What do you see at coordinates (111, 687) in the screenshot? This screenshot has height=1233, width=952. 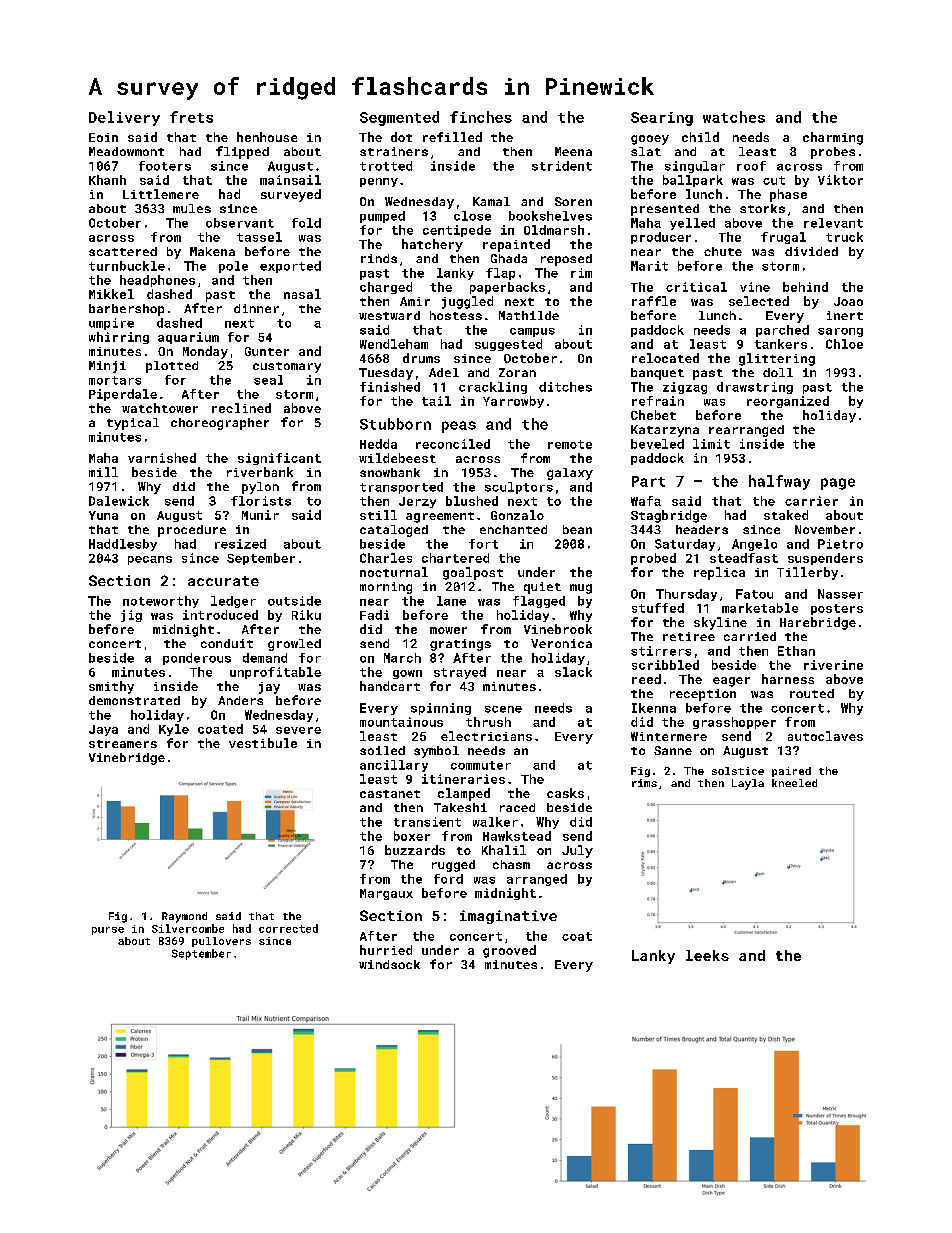 I see `smithy` at bounding box center [111, 687].
